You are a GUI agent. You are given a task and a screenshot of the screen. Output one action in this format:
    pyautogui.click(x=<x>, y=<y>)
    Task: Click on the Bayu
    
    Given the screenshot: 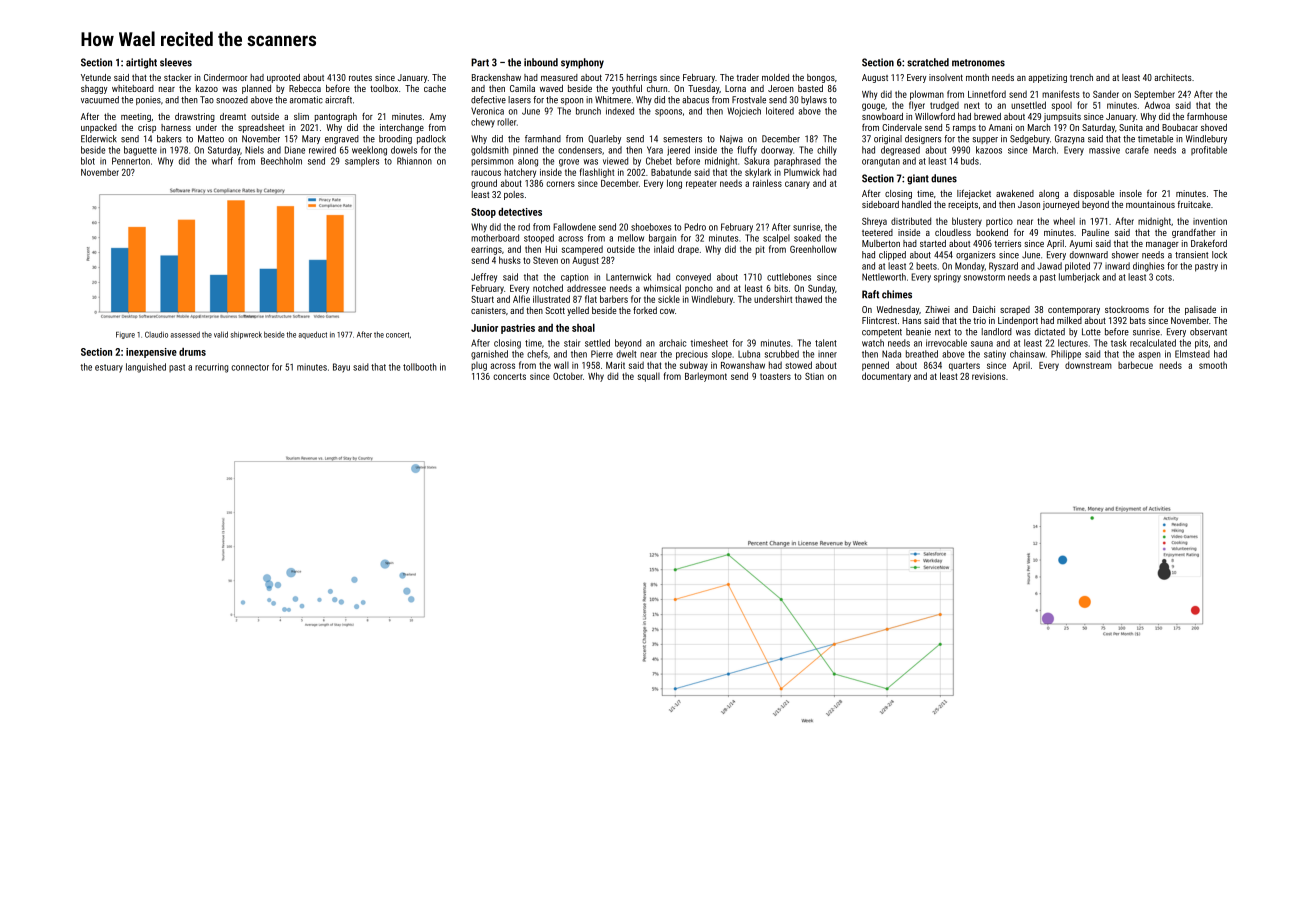 What is the action you would take?
    pyautogui.click(x=341, y=368)
